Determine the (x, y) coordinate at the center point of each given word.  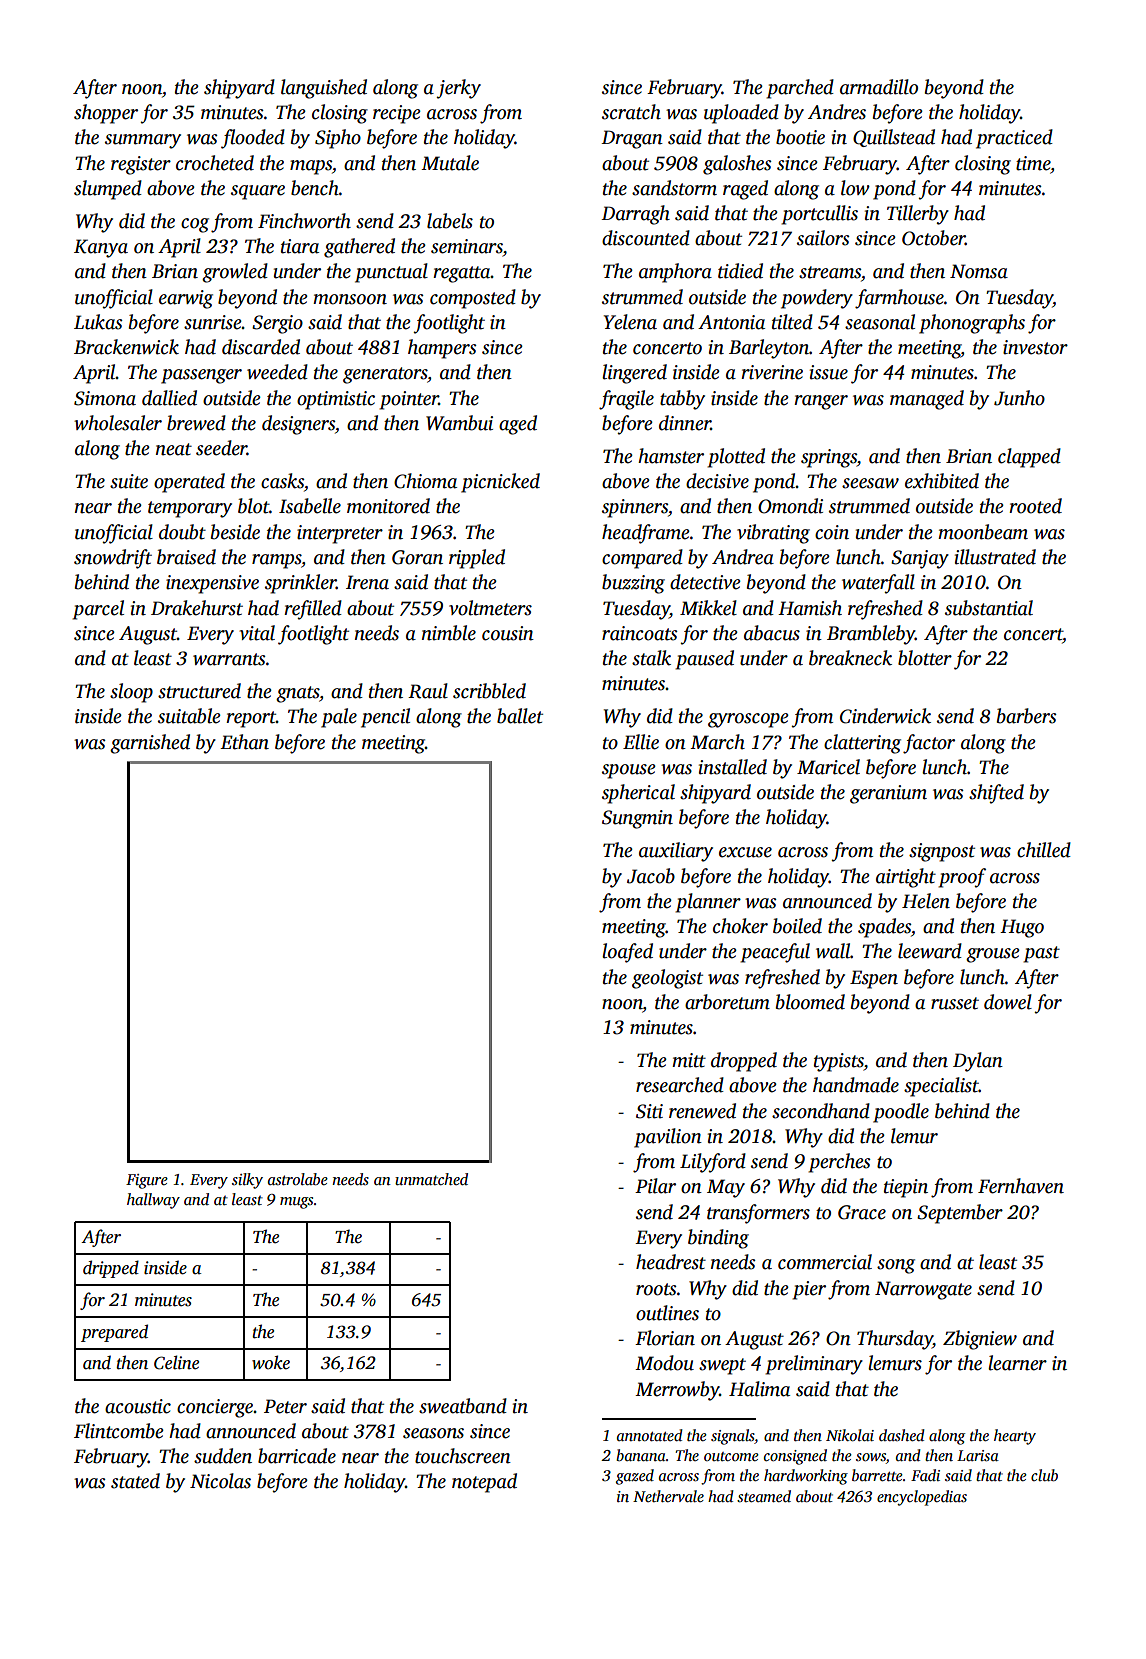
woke (271, 1362)
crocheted (215, 163)
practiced (1014, 139)
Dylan (978, 1062)
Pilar (655, 1186)
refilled (313, 610)
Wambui (459, 423)
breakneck (850, 658)
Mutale (450, 163)
